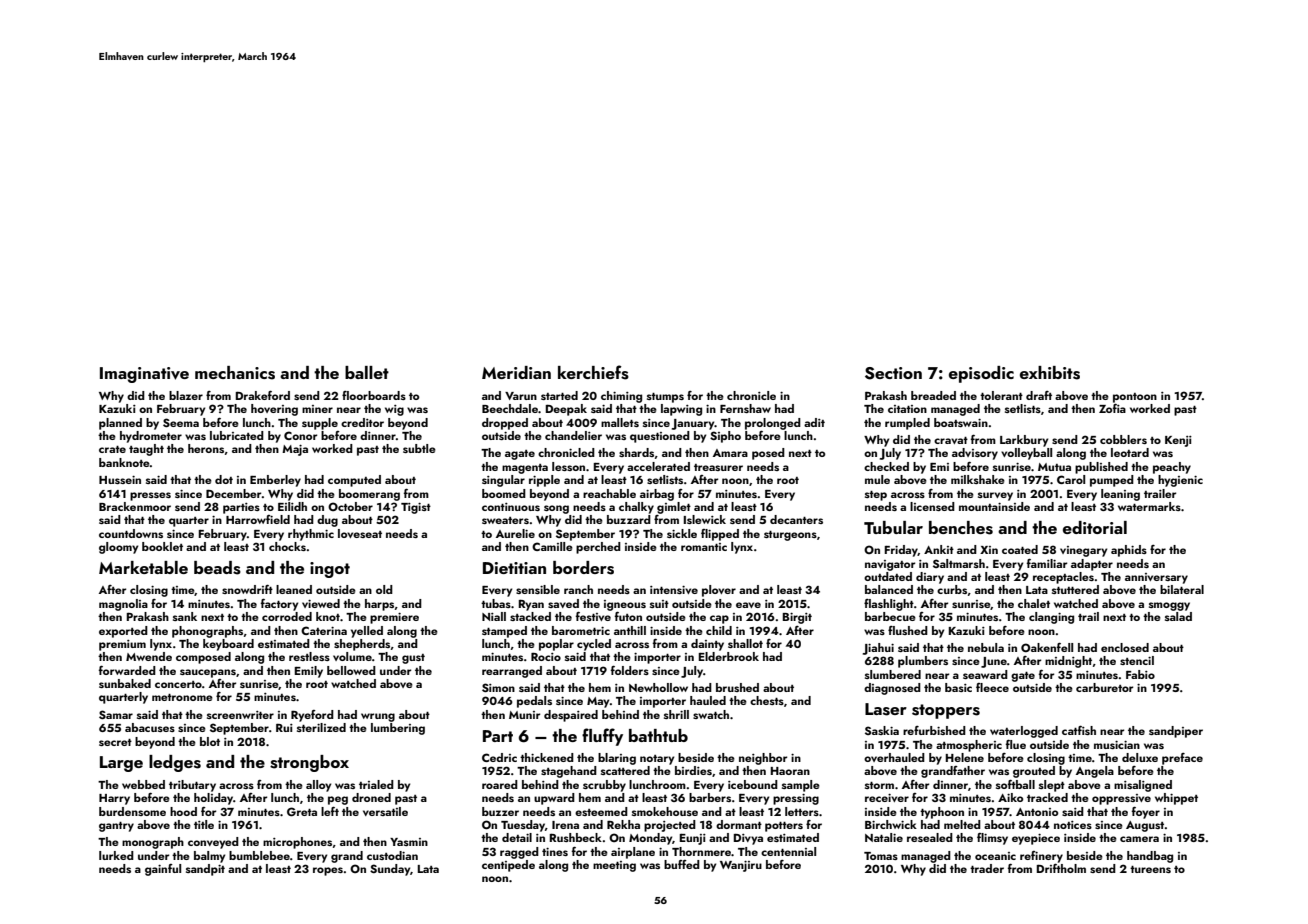 The width and height of the image is (1308, 924). What do you see at coordinates (1061, 868) in the image?
I see `Driftholm` at bounding box center [1061, 868].
